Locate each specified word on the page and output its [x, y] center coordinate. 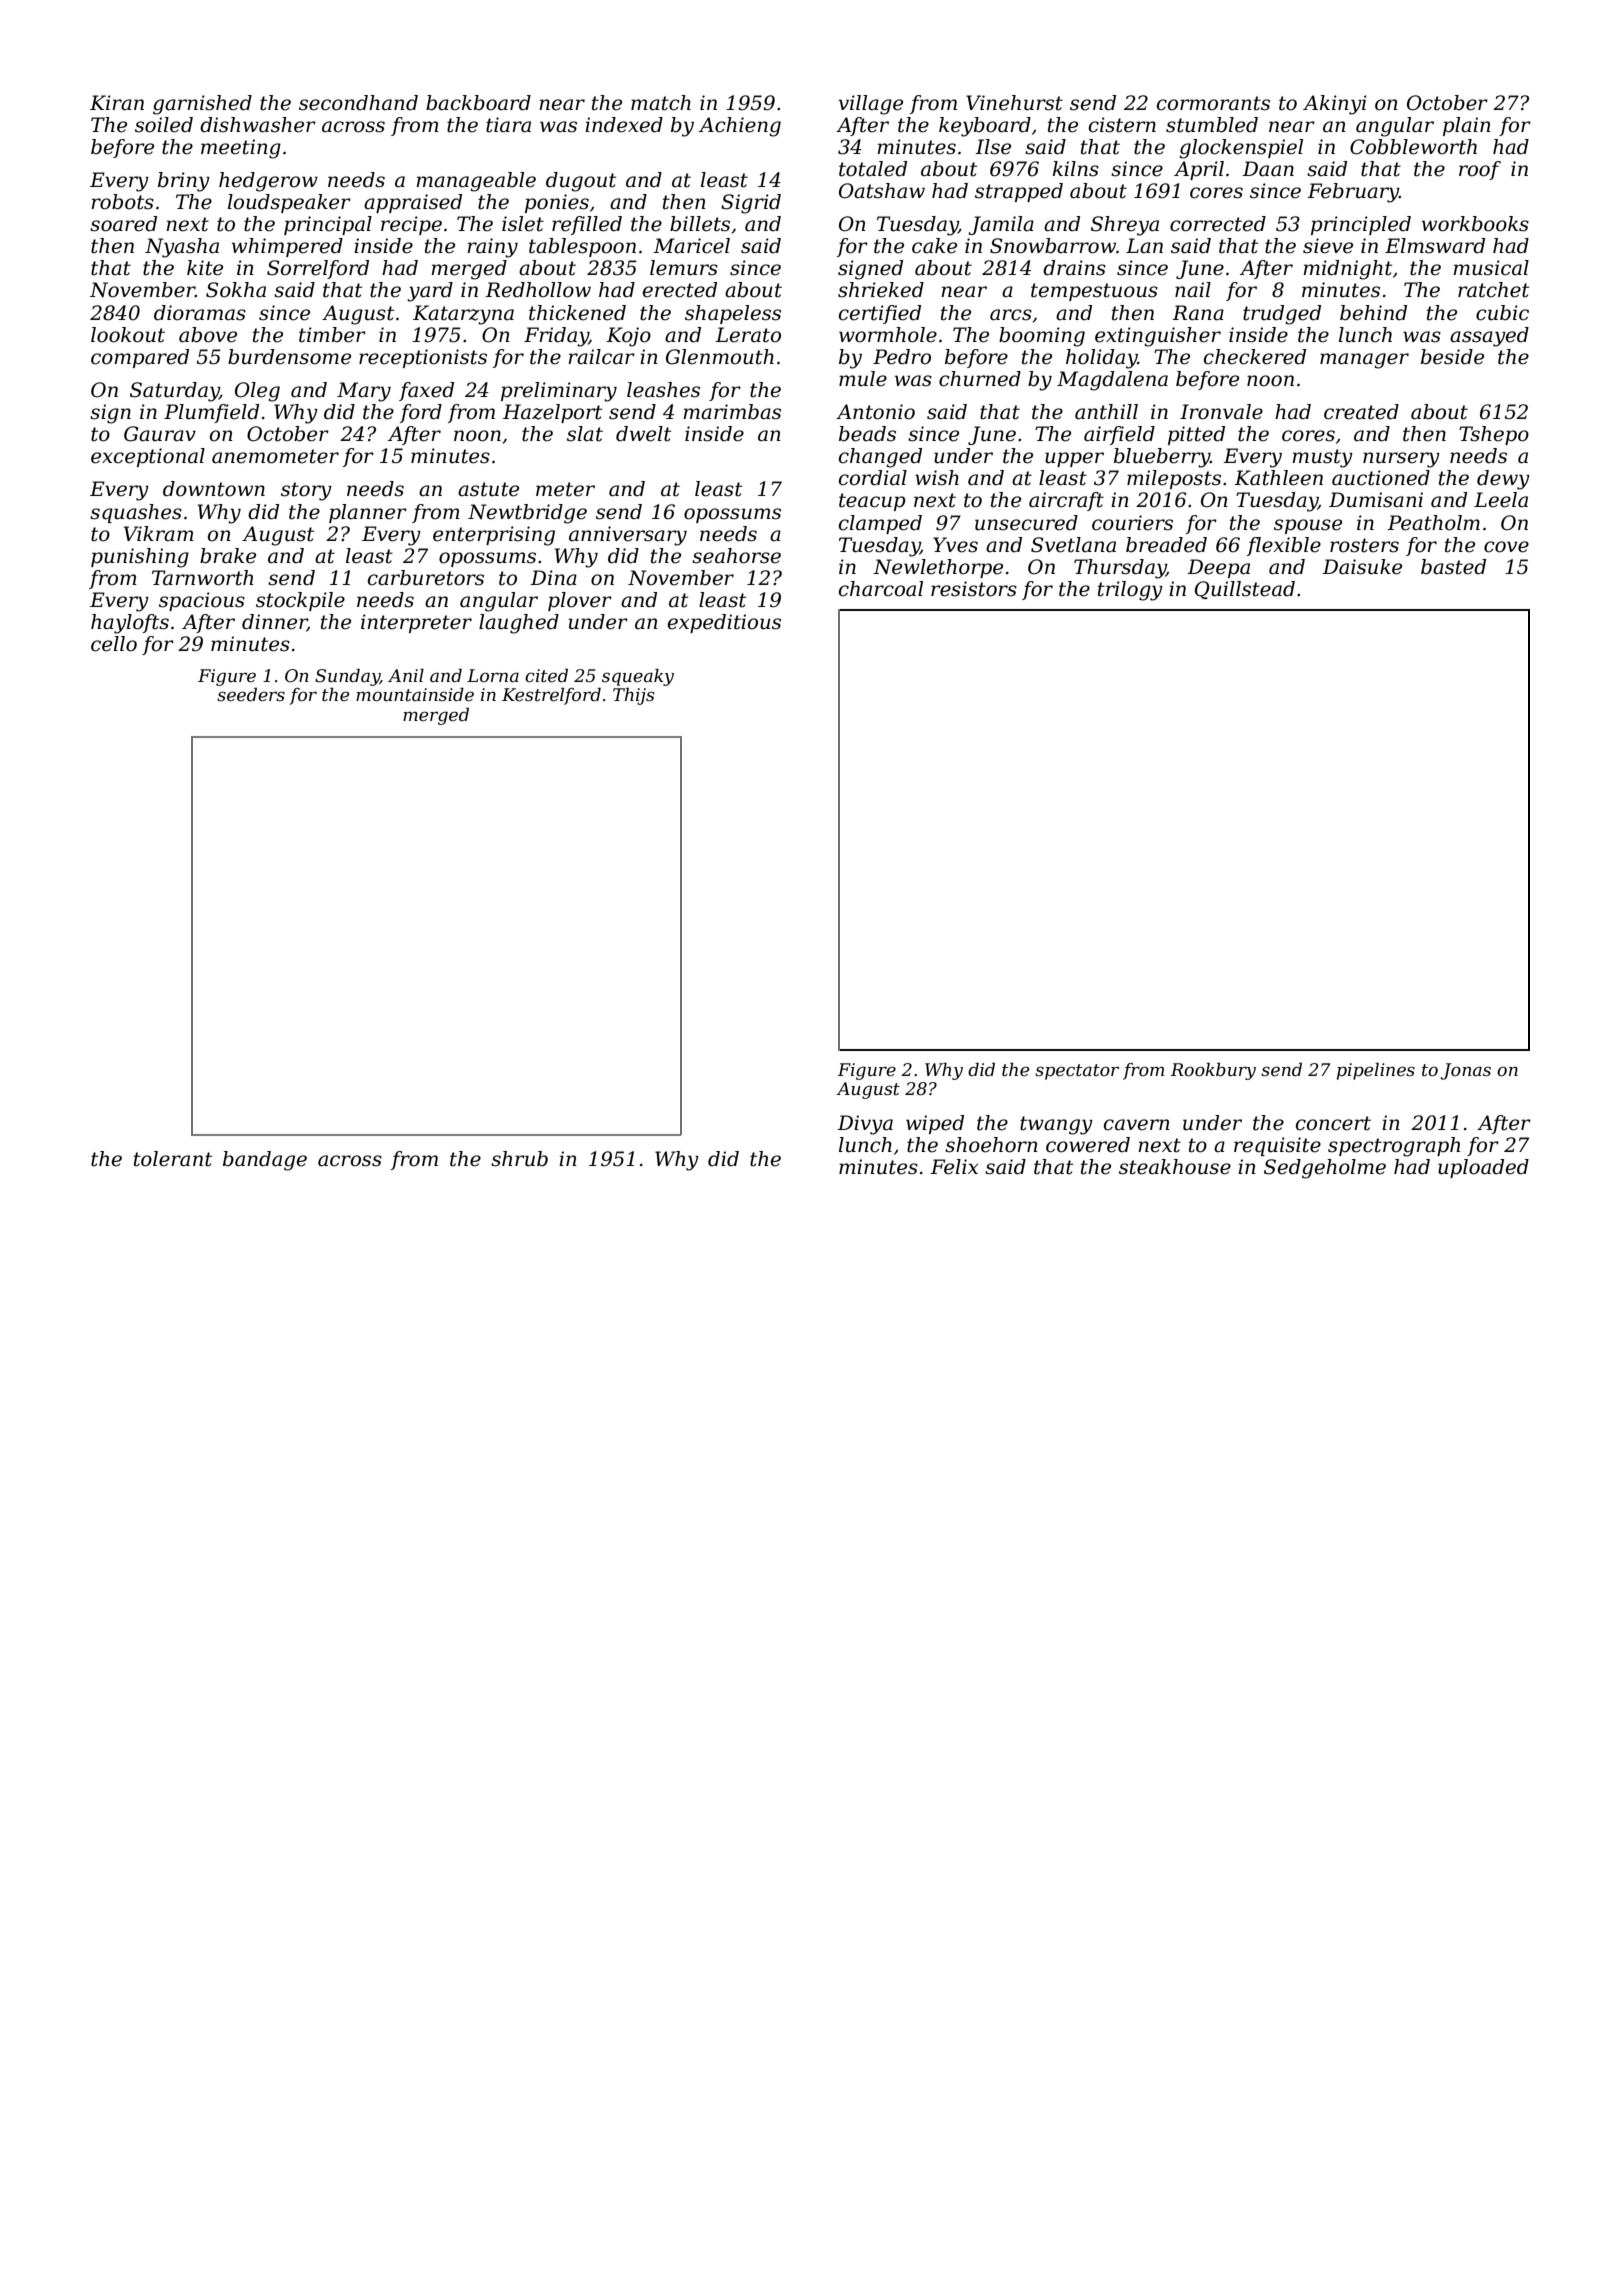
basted [1453, 567]
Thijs [633, 696]
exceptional [148, 457]
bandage [265, 1161]
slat [585, 434]
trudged [1282, 315]
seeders [251, 695]
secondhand [358, 103]
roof [1480, 170]
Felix [954, 1167]
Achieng [740, 127]
